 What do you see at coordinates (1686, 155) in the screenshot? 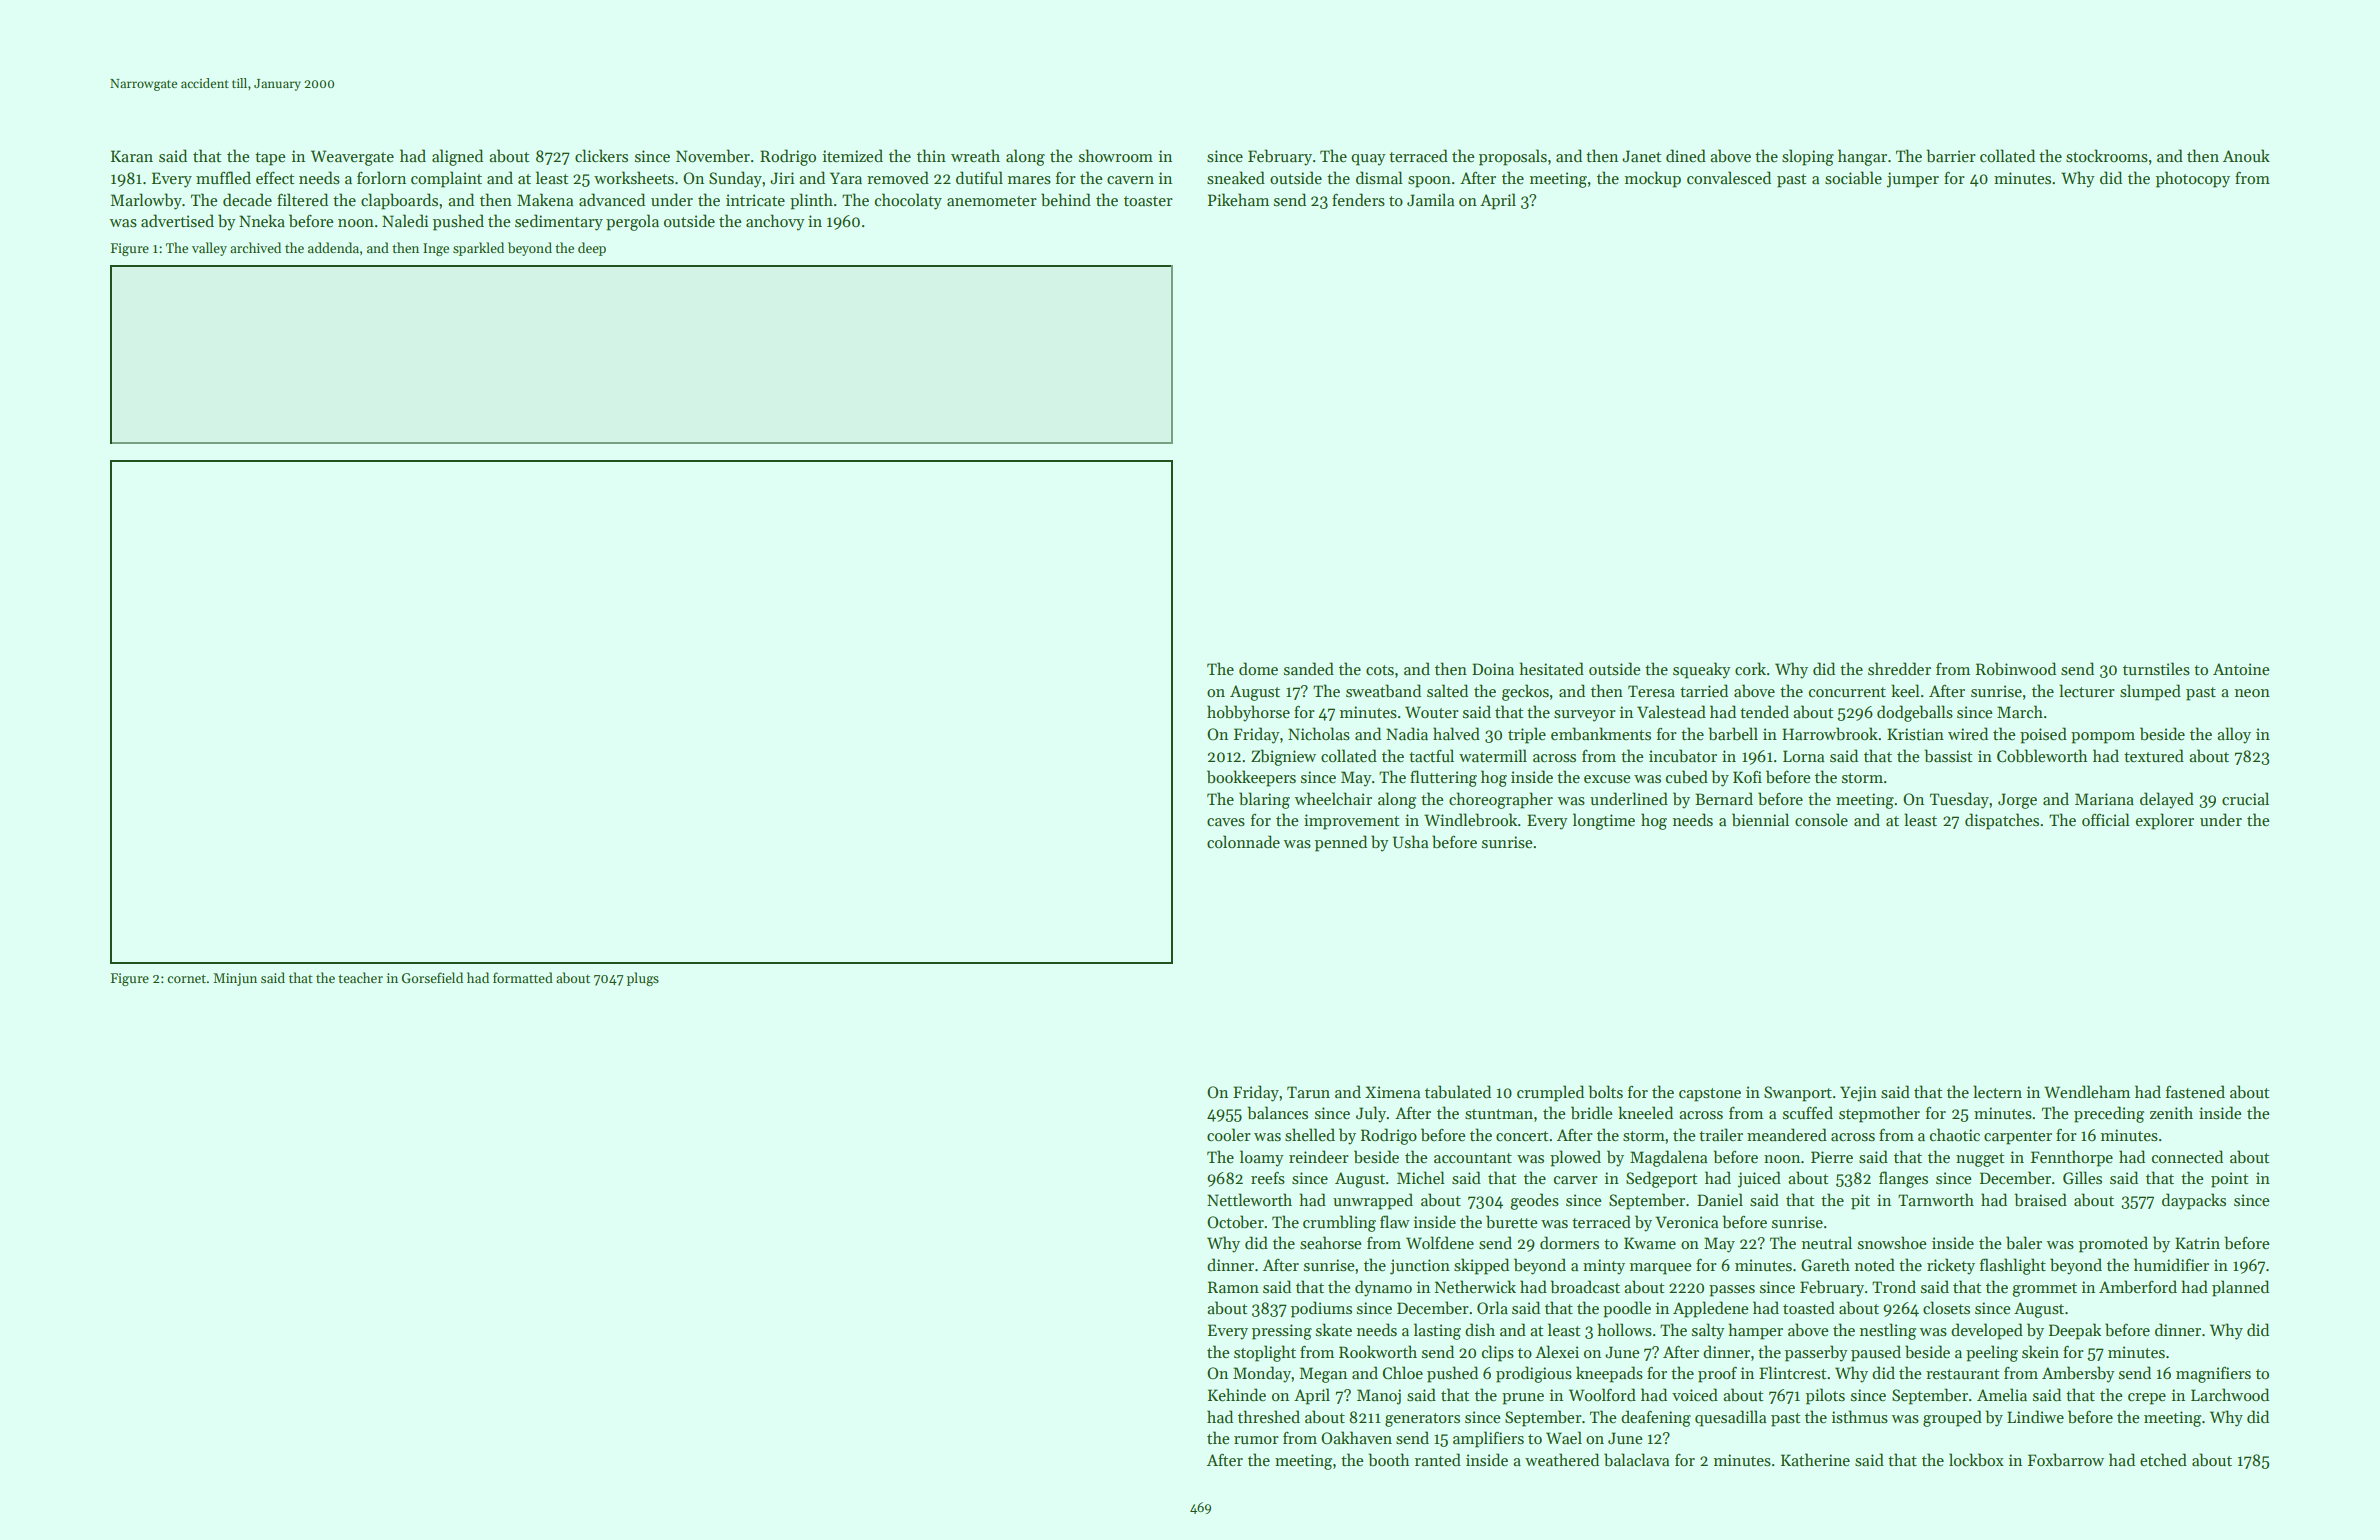
I see `dined` at bounding box center [1686, 155].
